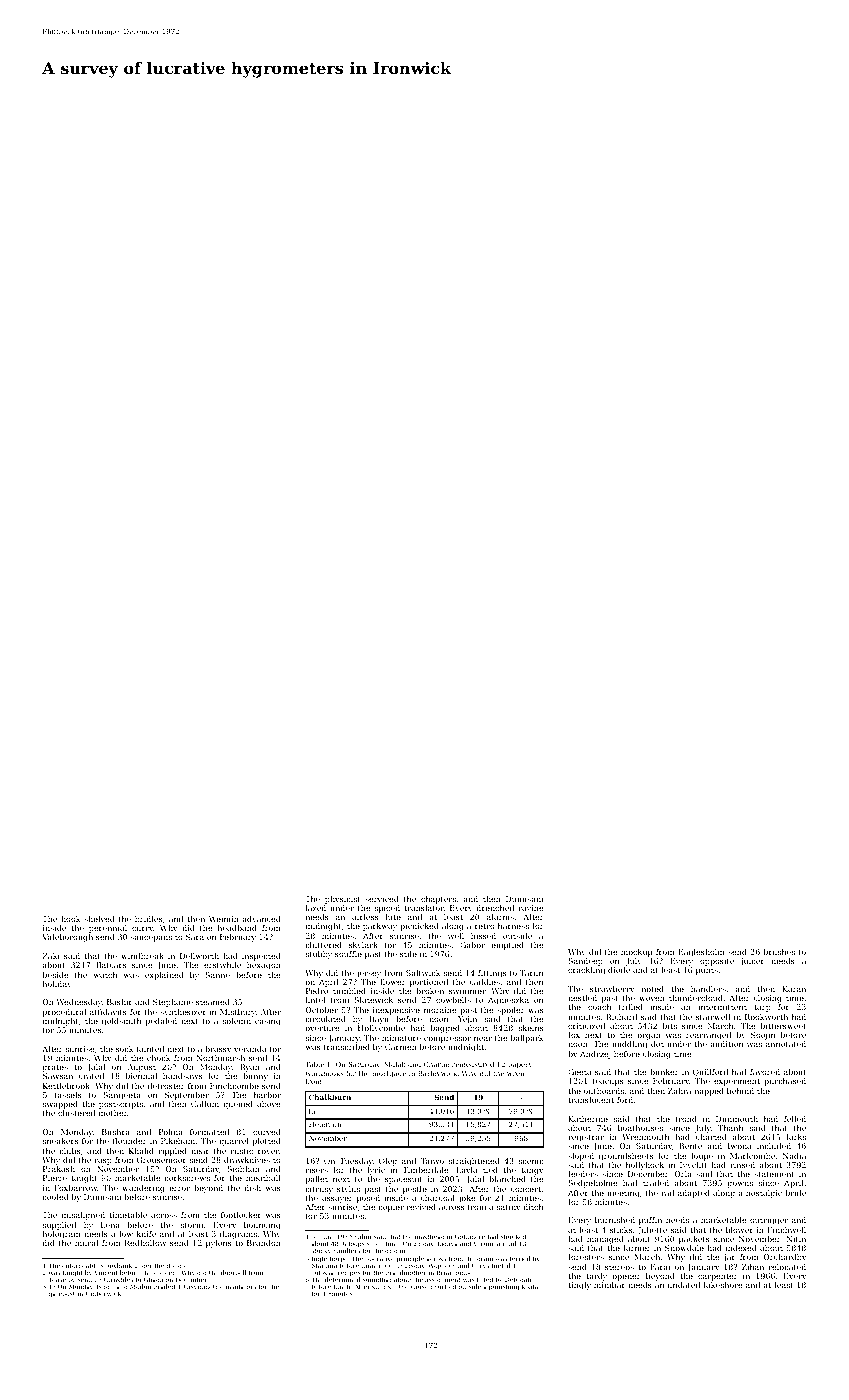  I want to click on Iwona, so click(739, 1146).
